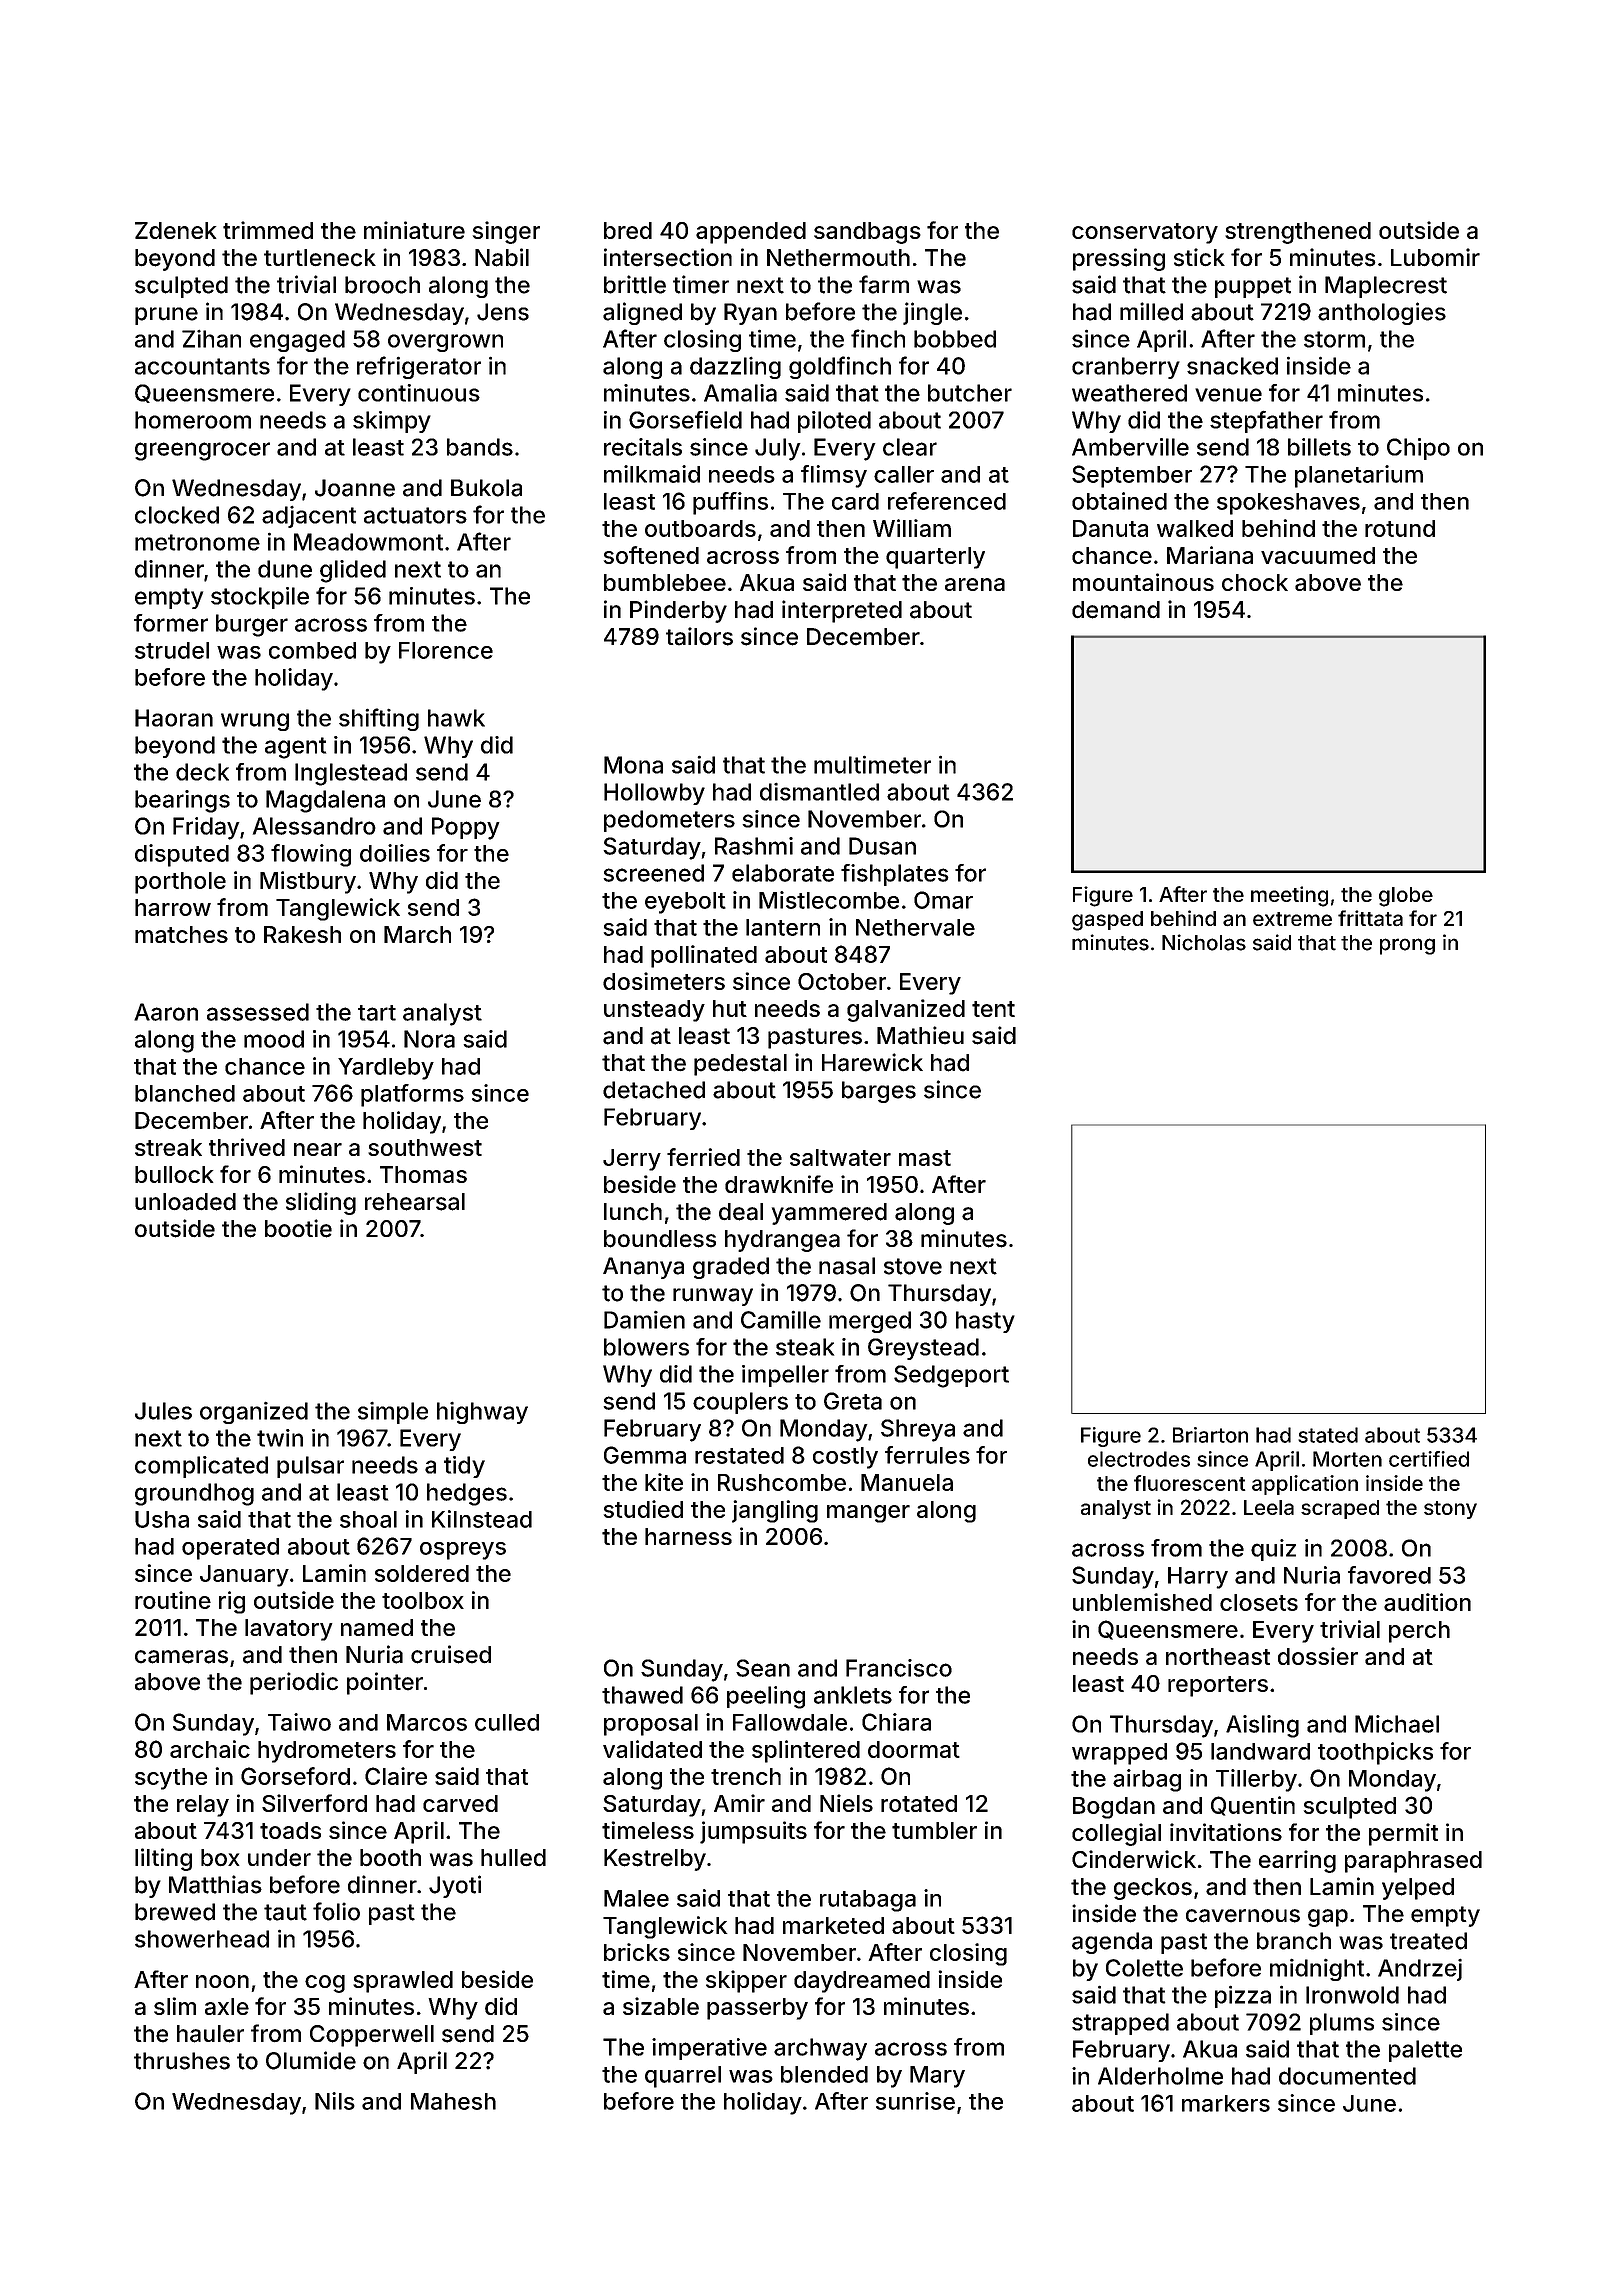 Image resolution: width=1620 pixels, height=2292 pixels. I want to click on treated, so click(1428, 1941).
